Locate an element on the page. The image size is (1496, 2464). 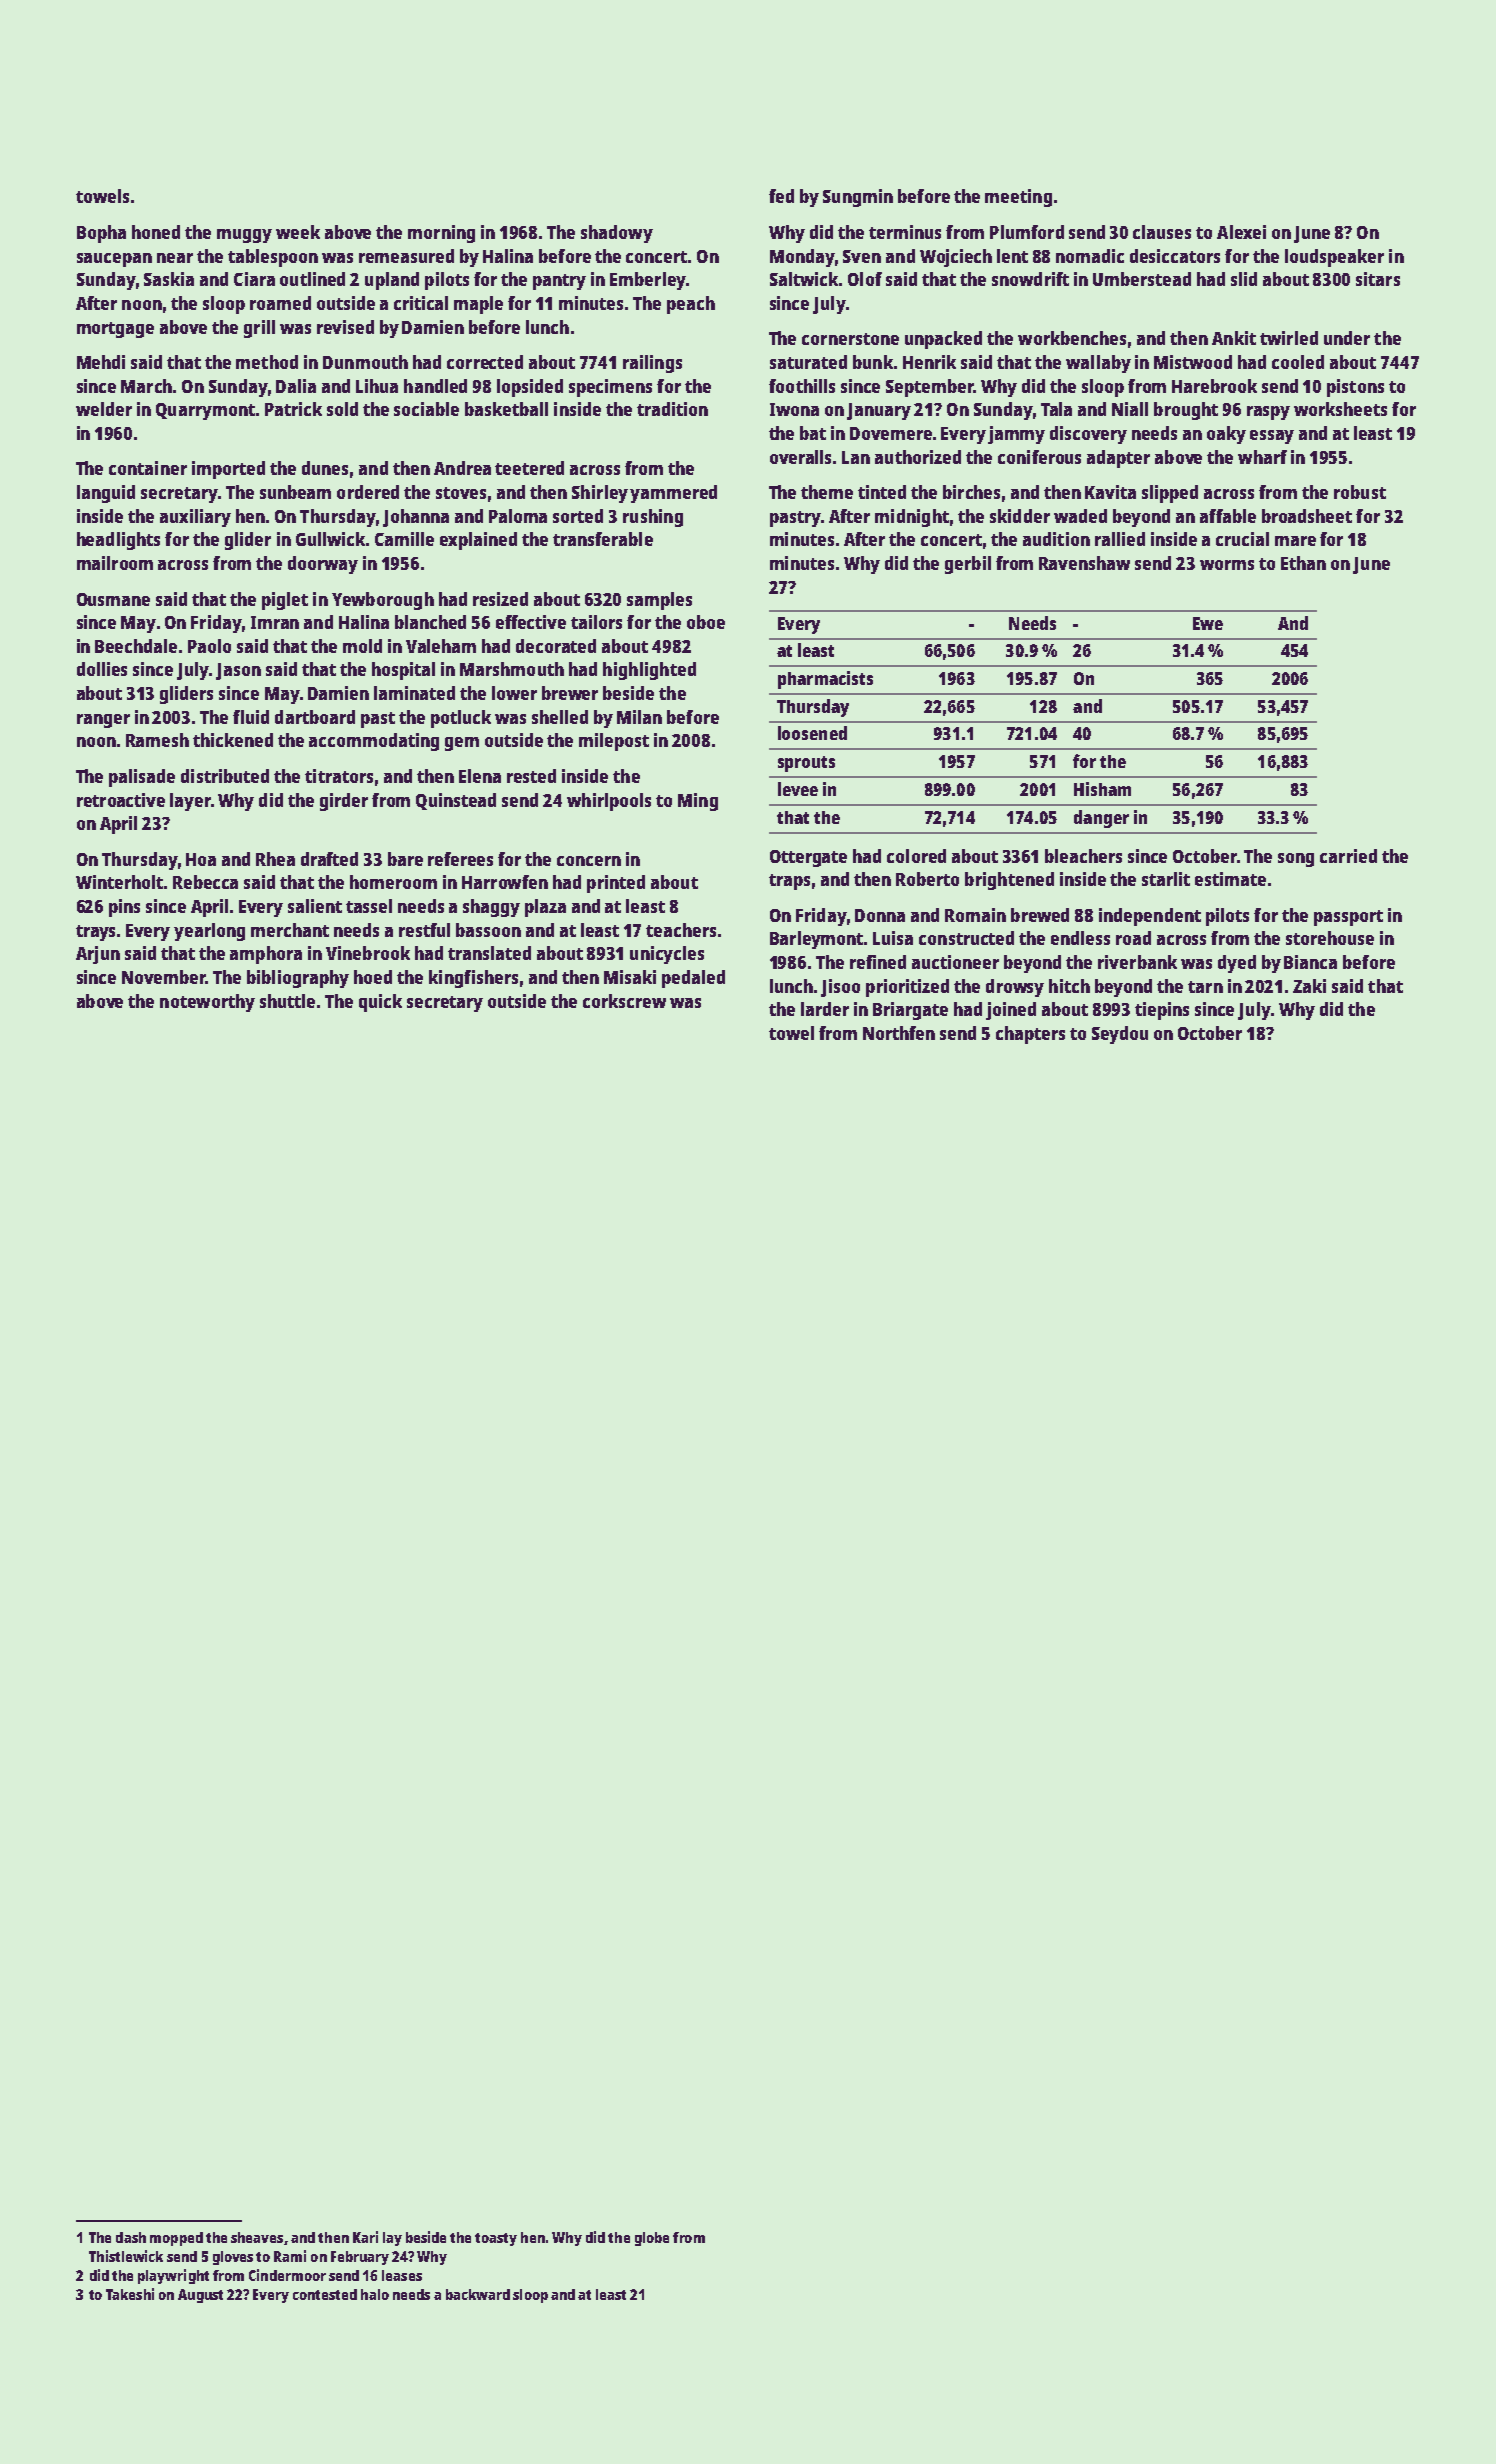
Jason is located at coordinates (238, 671).
